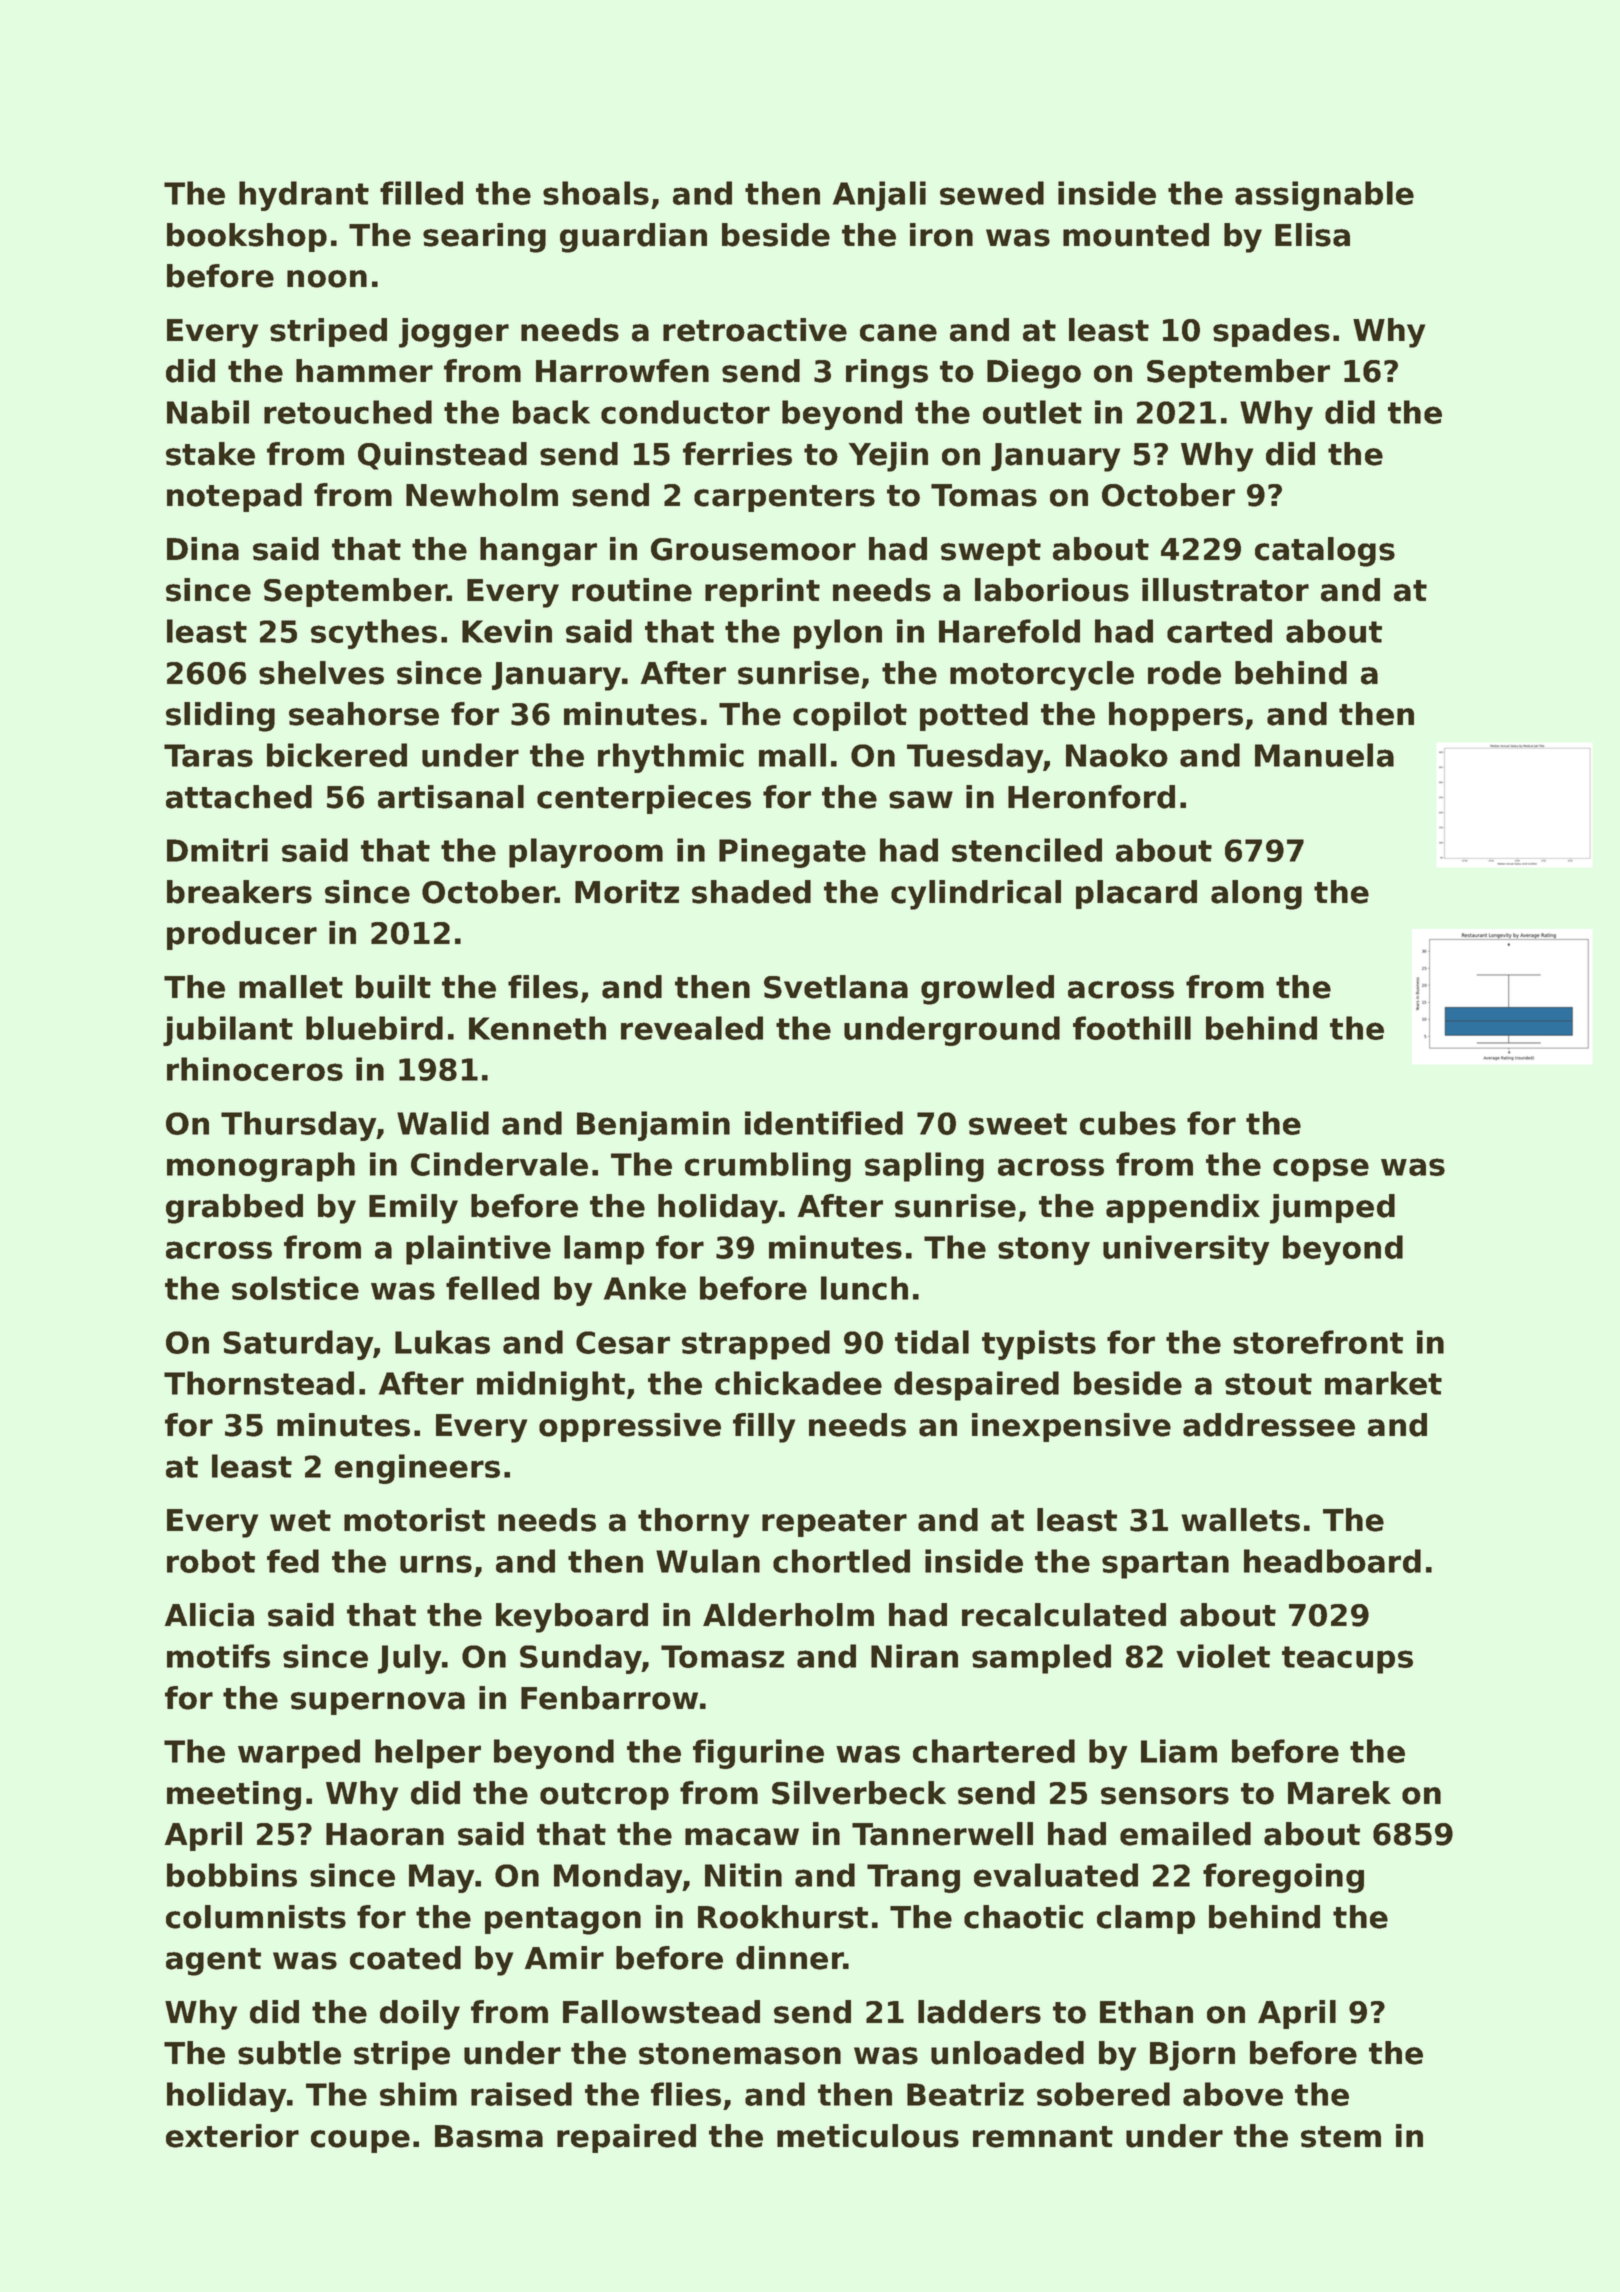 This page has height=2292, width=1620. I want to click on shoals, so click(596, 193).
